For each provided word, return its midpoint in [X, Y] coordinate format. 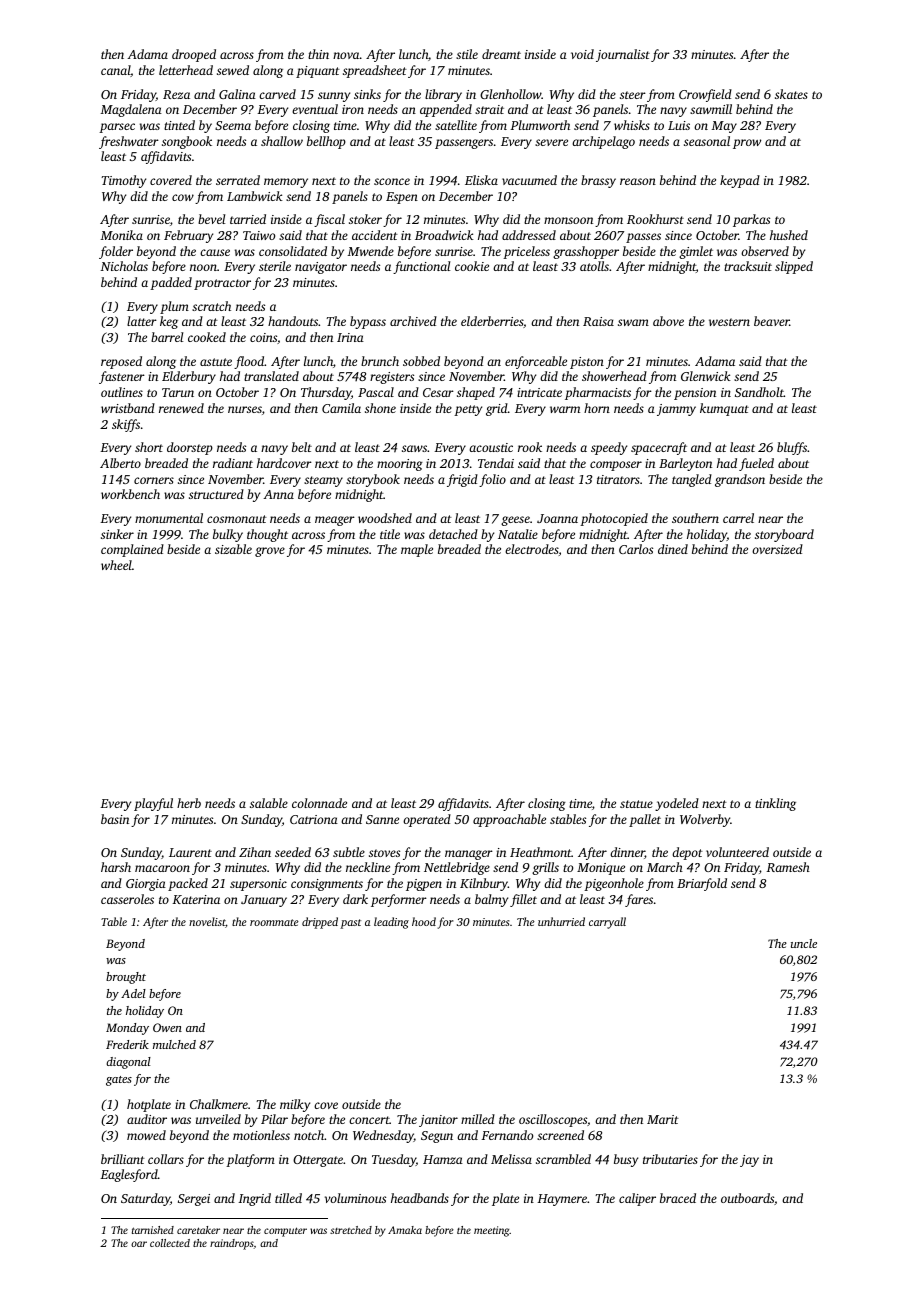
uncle [804, 943]
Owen [167, 1027]
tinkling [775, 804]
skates [791, 94]
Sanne [382, 819]
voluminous [355, 1198]
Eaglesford [129, 1175]
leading [391, 923]
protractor [222, 284]
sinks [367, 94]
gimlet [696, 252]
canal [115, 70]
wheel [116, 565]
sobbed [421, 361]
